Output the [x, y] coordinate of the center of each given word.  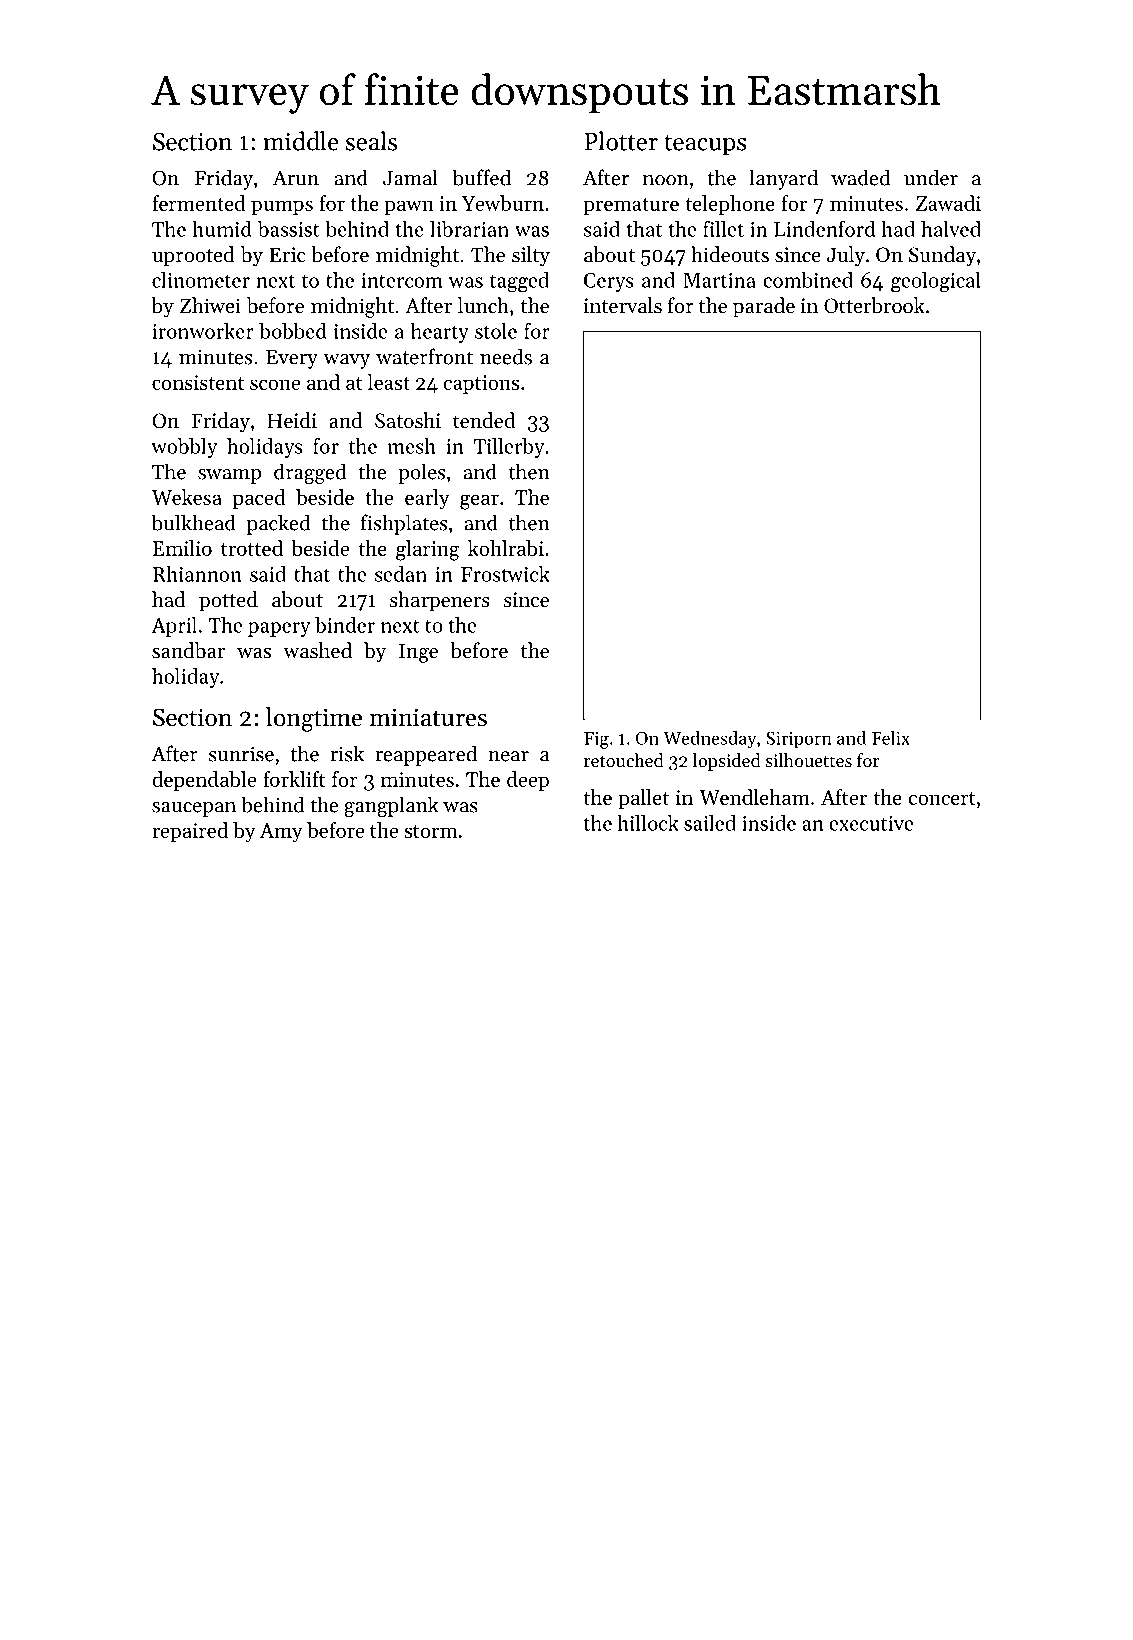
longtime [314, 719]
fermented [199, 203]
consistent [198, 382]
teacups [705, 145]
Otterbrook [874, 305]
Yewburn [503, 203]
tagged [519, 282]
